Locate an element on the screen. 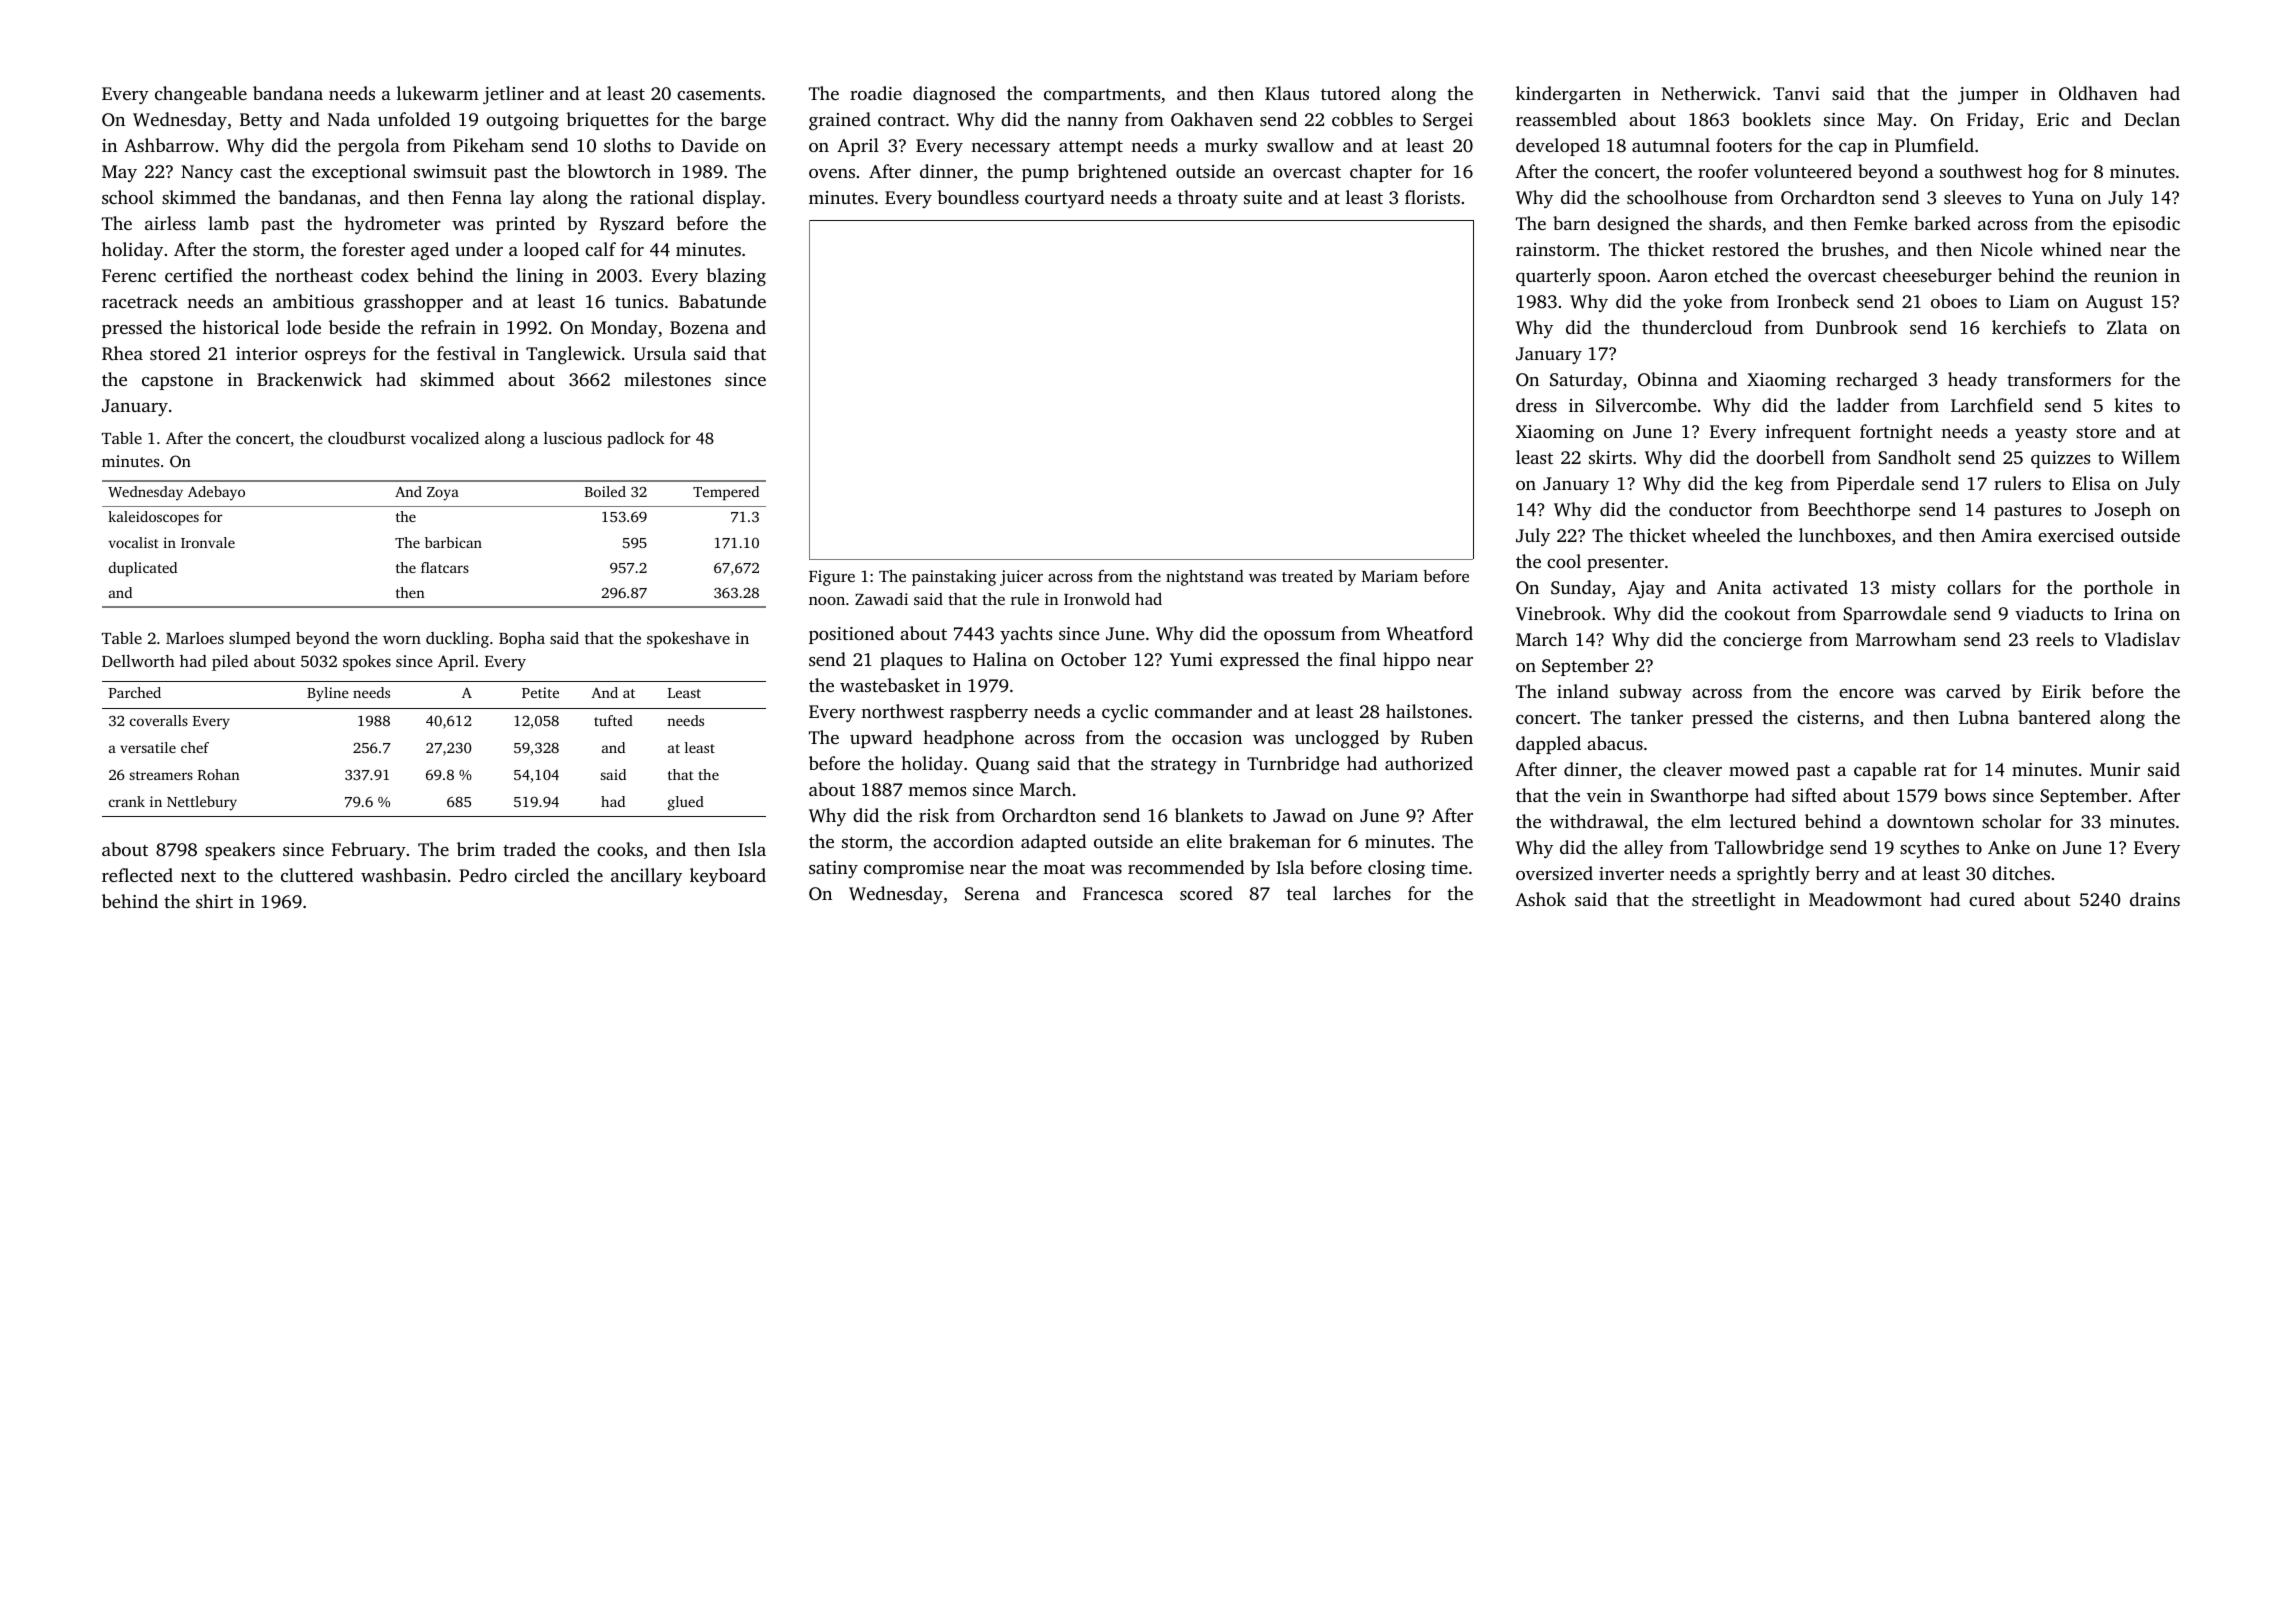 The height and width of the screenshot is (1614, 2282). Tanvi is located at coordinates (1796, 93).
